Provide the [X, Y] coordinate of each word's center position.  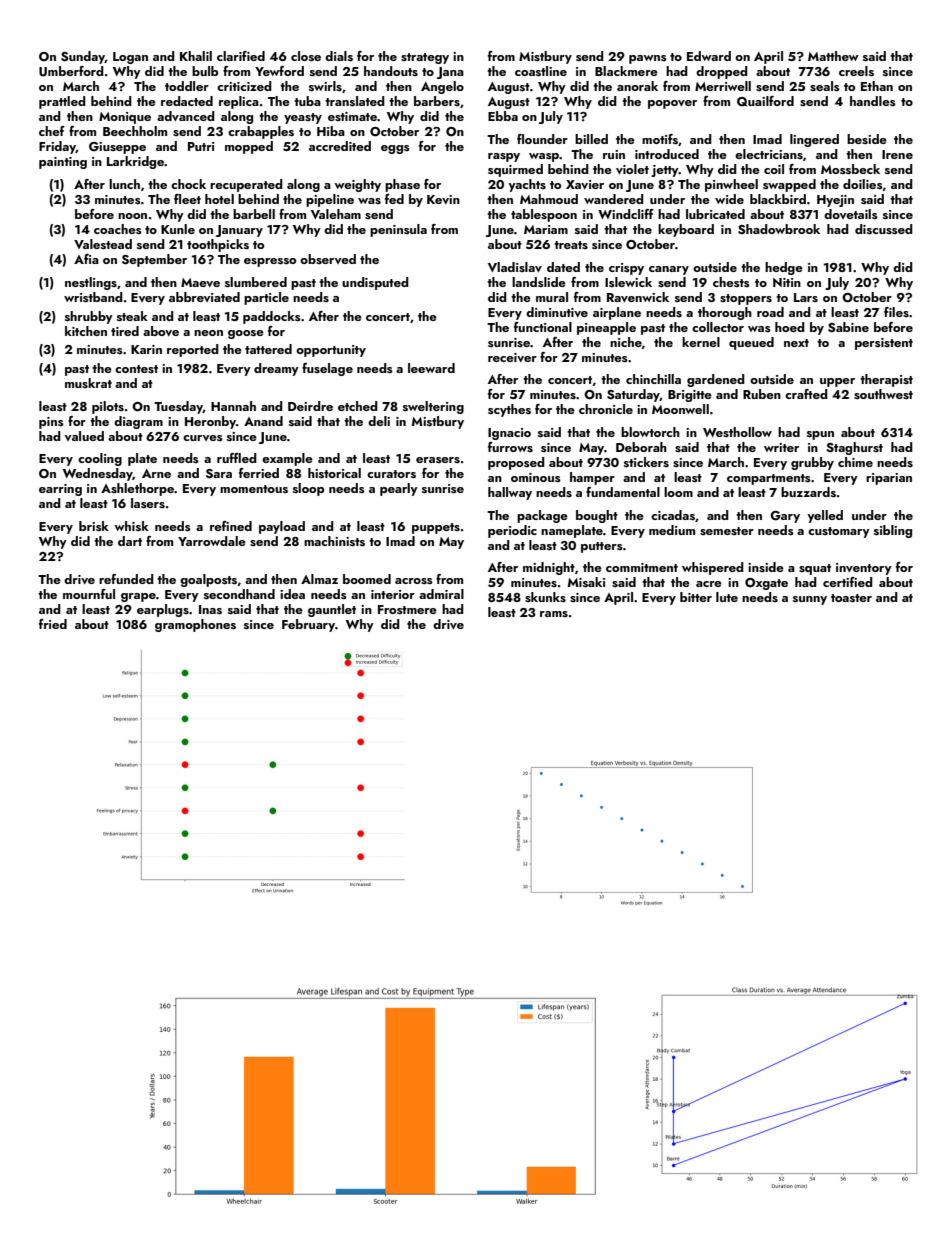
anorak [637, 86]
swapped [789, 185]
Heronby [210, 422]
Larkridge [135, 162]
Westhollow [737, 432]
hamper [592, 478]
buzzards [808, 492]
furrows [510, 447]
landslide [539, 282]
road [770, 312]
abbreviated [204, 297]
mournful [89, 594]
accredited [340, 146]
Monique [125, 118]
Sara [219, 474]
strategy [425, 58]
